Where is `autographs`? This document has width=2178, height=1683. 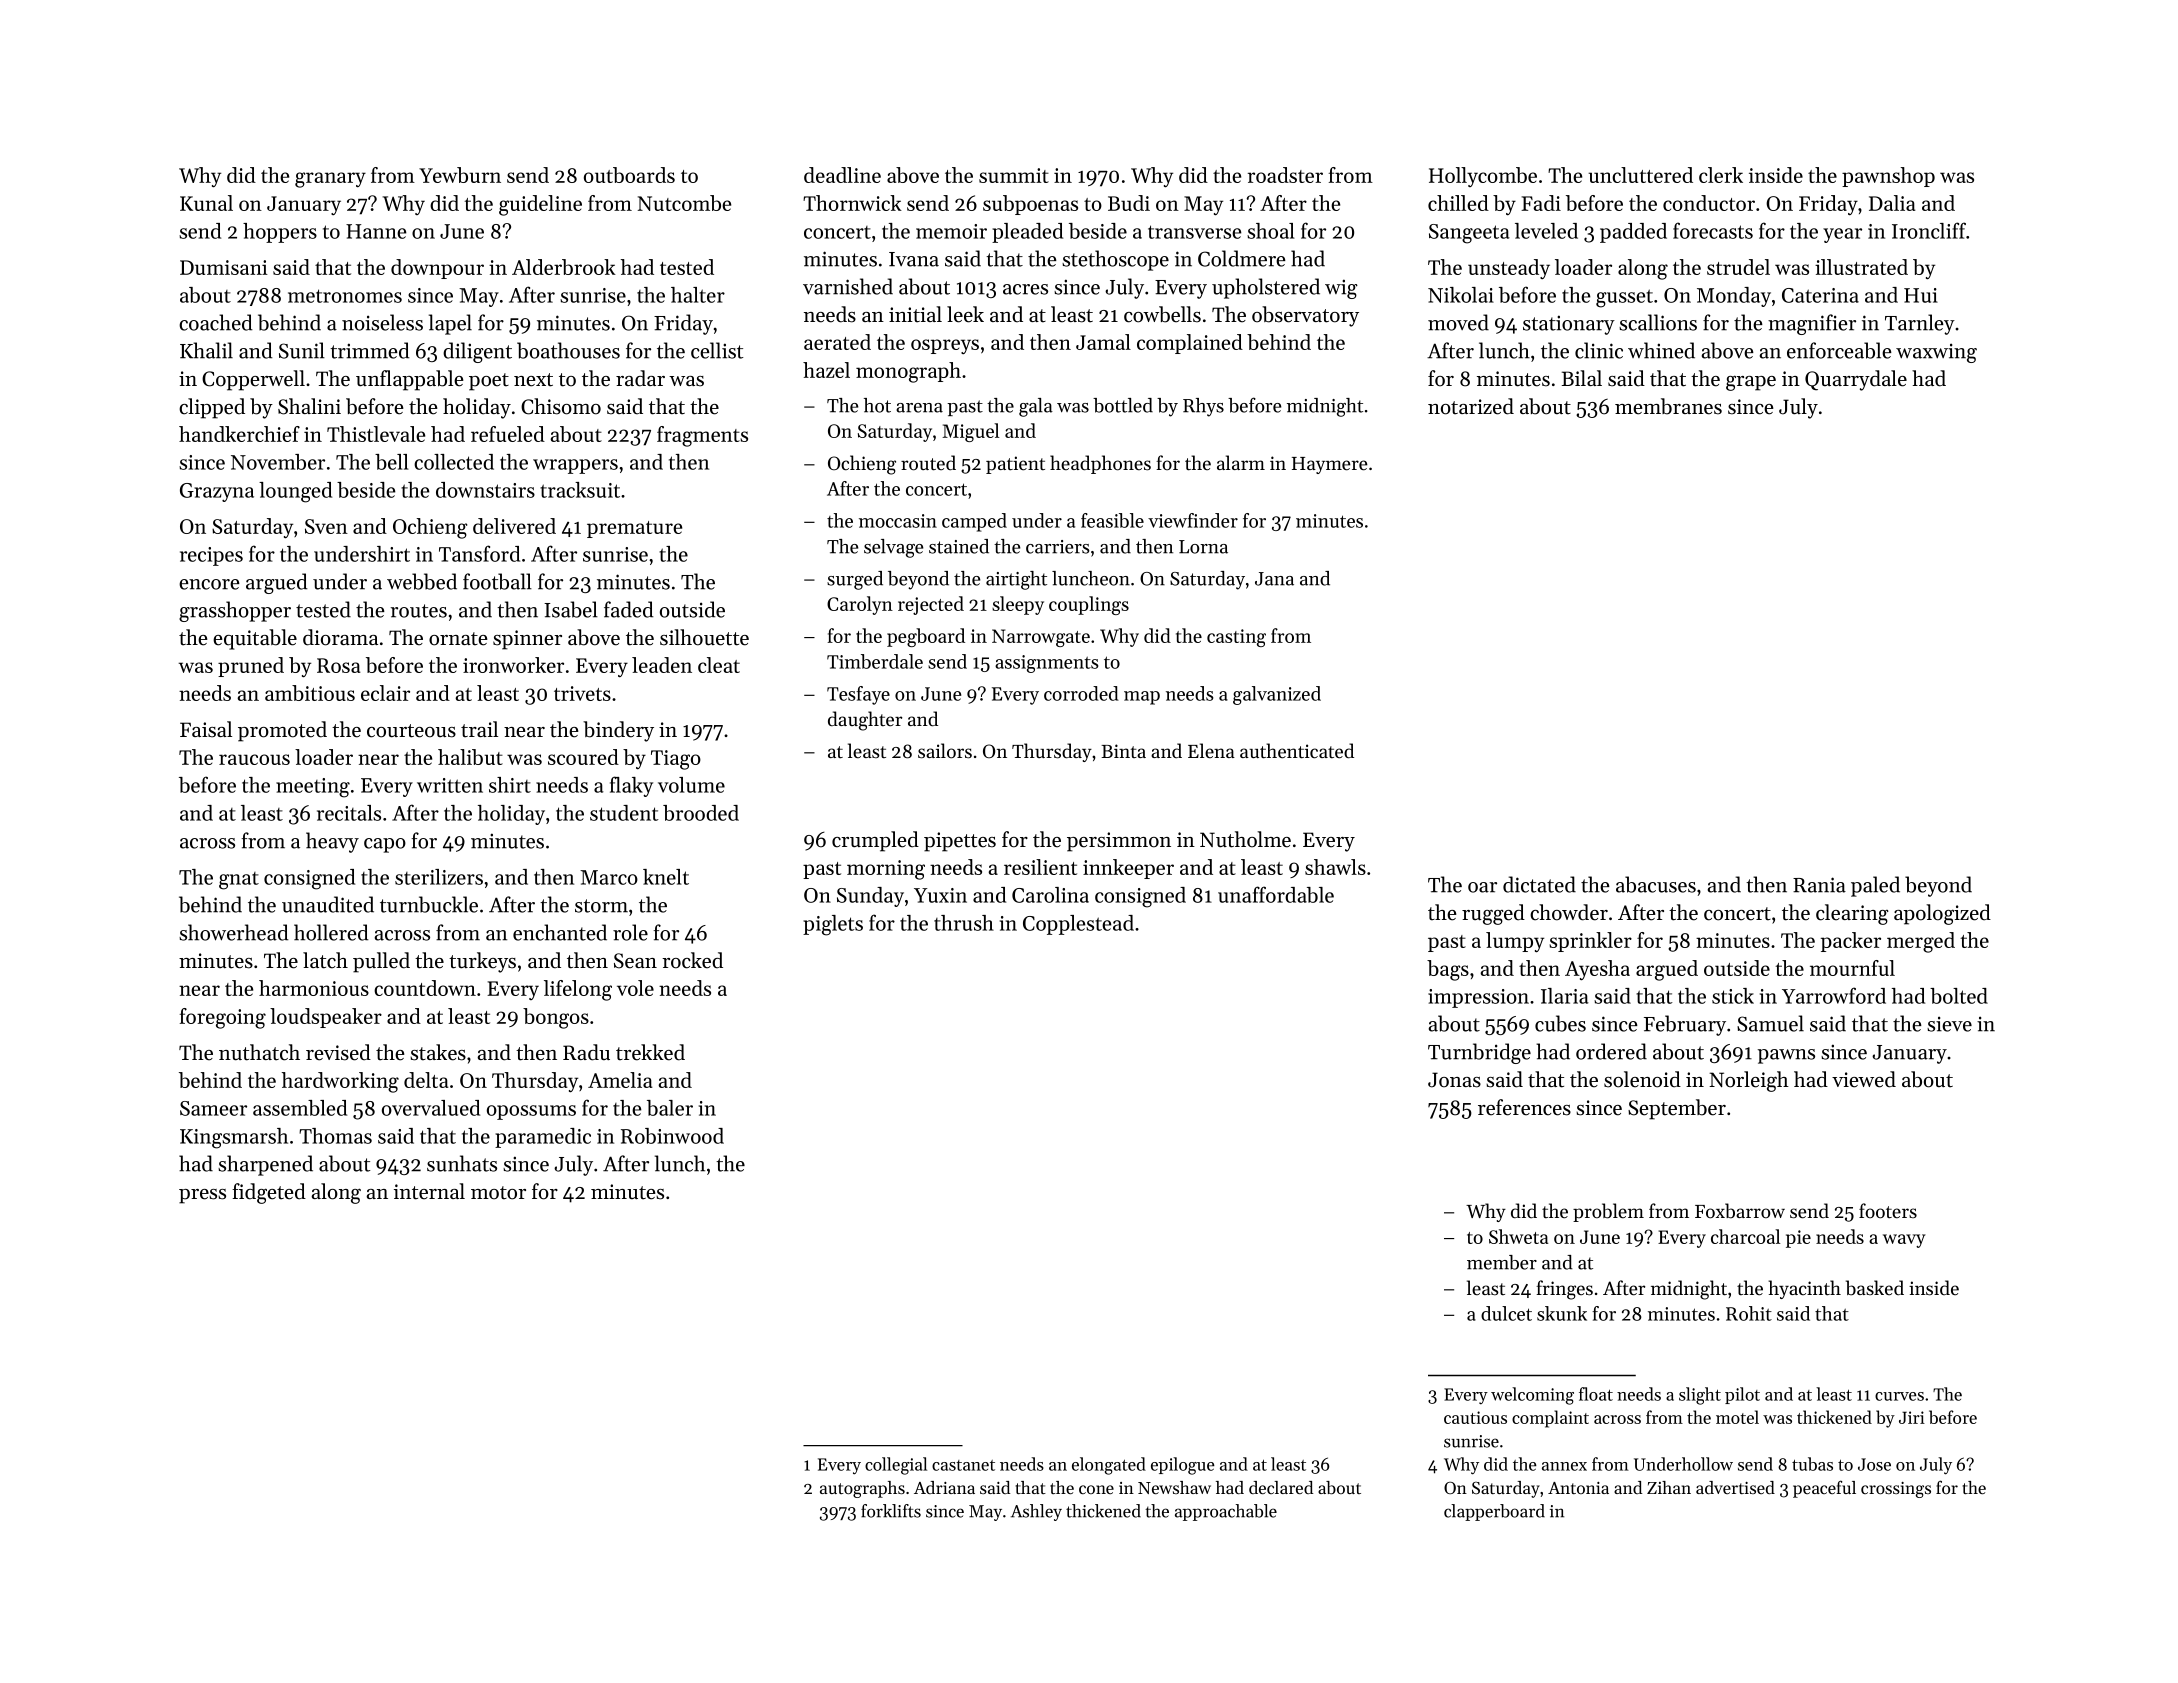
autographs is located at coordinates (862, 1489).
